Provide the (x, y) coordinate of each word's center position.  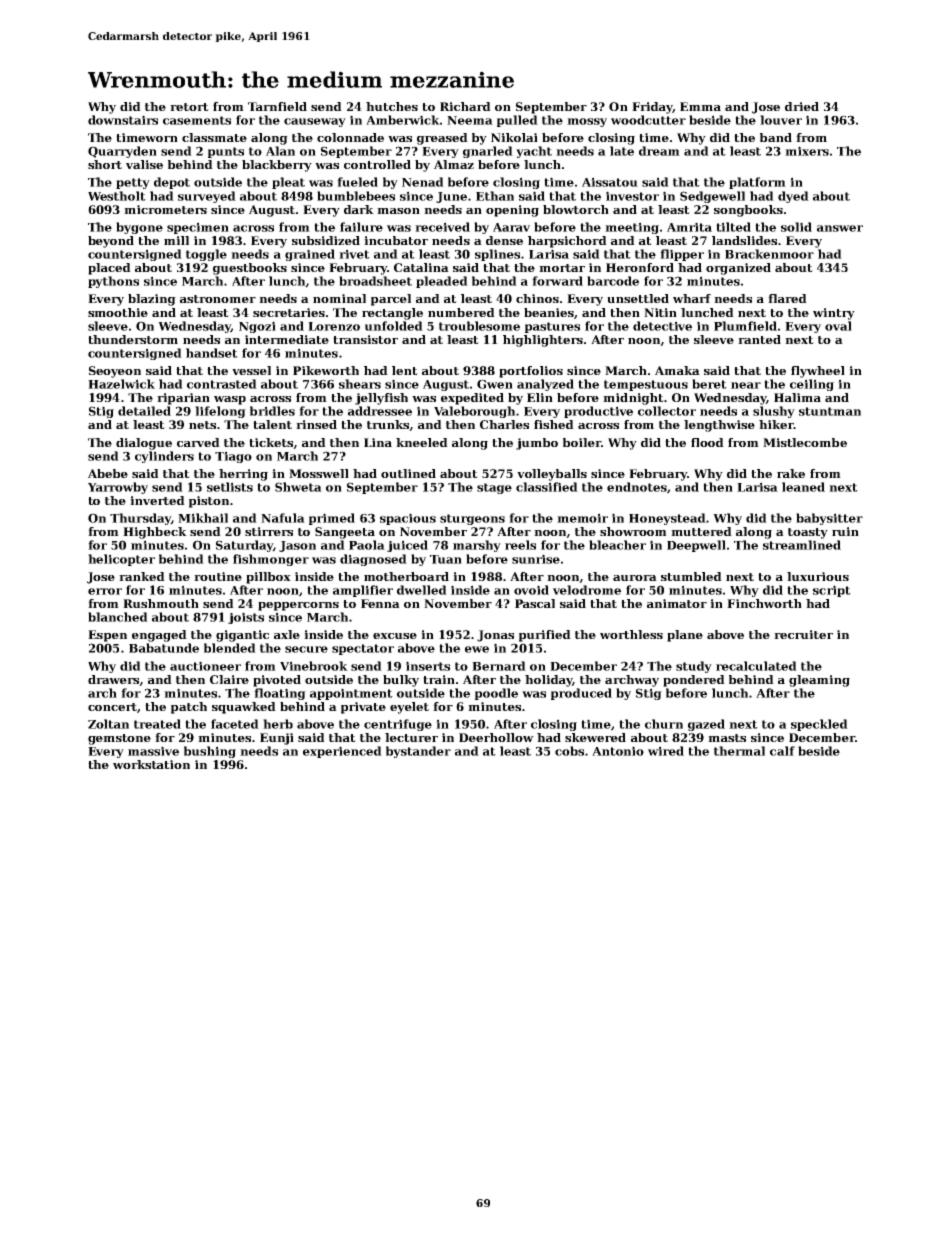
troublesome (479, 326)
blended (230, 648)
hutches (392, 106)
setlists (230, 487)
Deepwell (696, 546)
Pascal (535, 603)
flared (787, 298)
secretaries (289, 312)
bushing (210, 752)
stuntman (830, 411)
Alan (280, 151)
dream (659, 151)
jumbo (537, 444)
